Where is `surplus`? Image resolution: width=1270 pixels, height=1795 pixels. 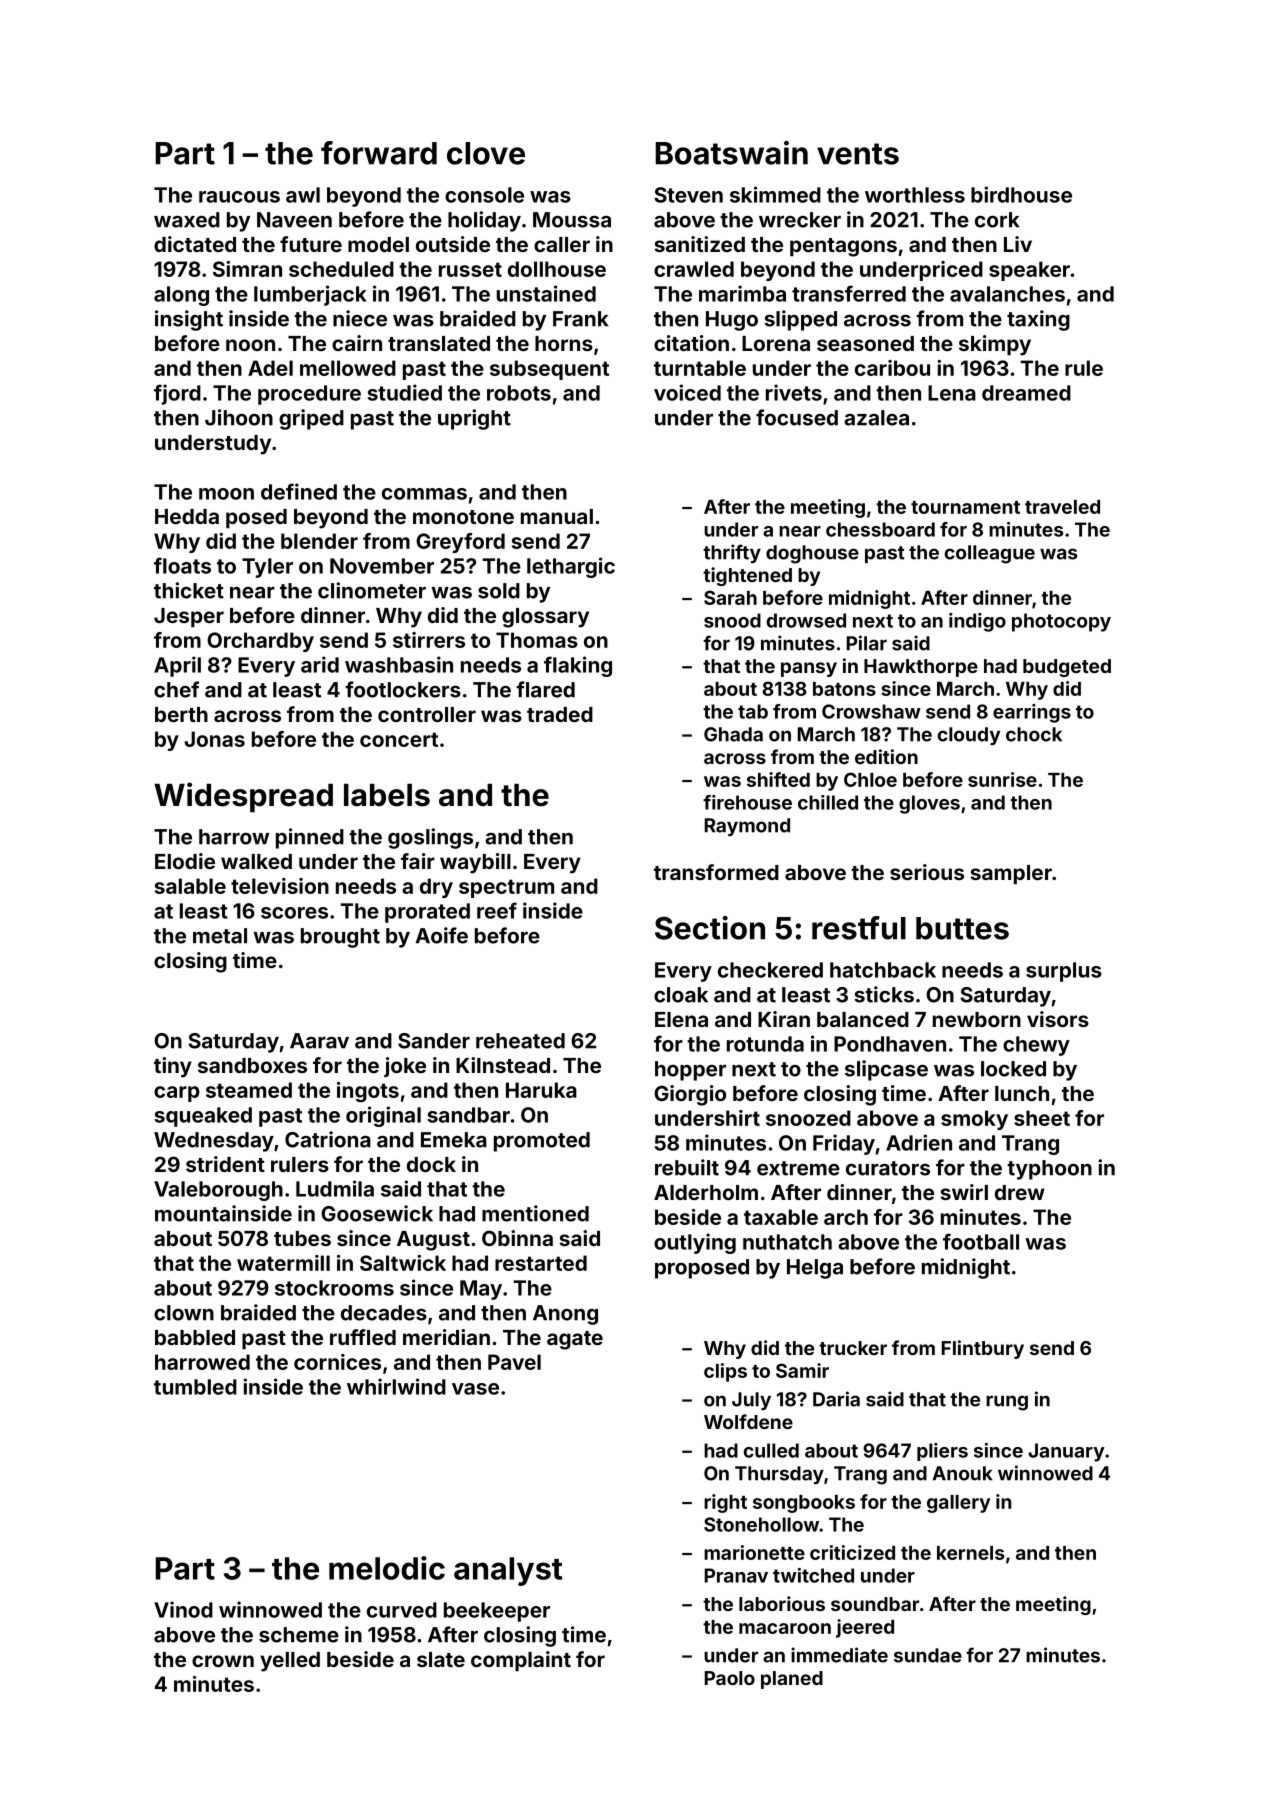
surplus is located at coordinates (1064, 972).
